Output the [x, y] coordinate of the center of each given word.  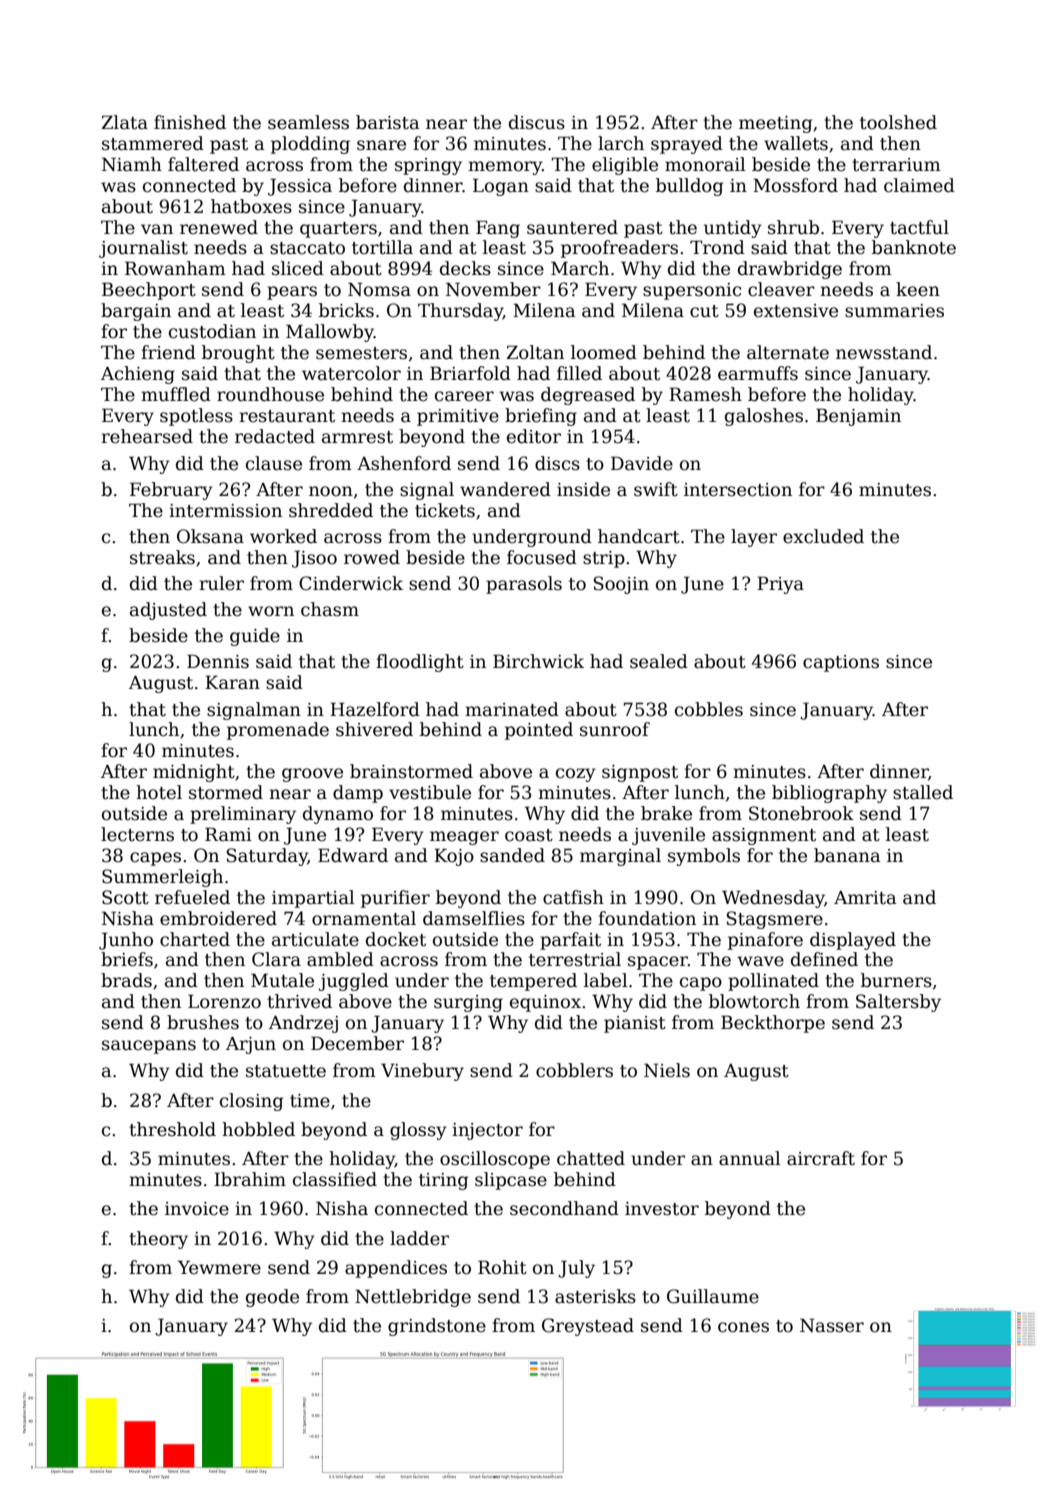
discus [537, 122]
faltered [203, 164]
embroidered [218, 918]
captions [841, 663]
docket [396, 939]
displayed [853, 941]
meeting [775, 124]
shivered [374, 729]
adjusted [168, 611]
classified [335, 1179]
